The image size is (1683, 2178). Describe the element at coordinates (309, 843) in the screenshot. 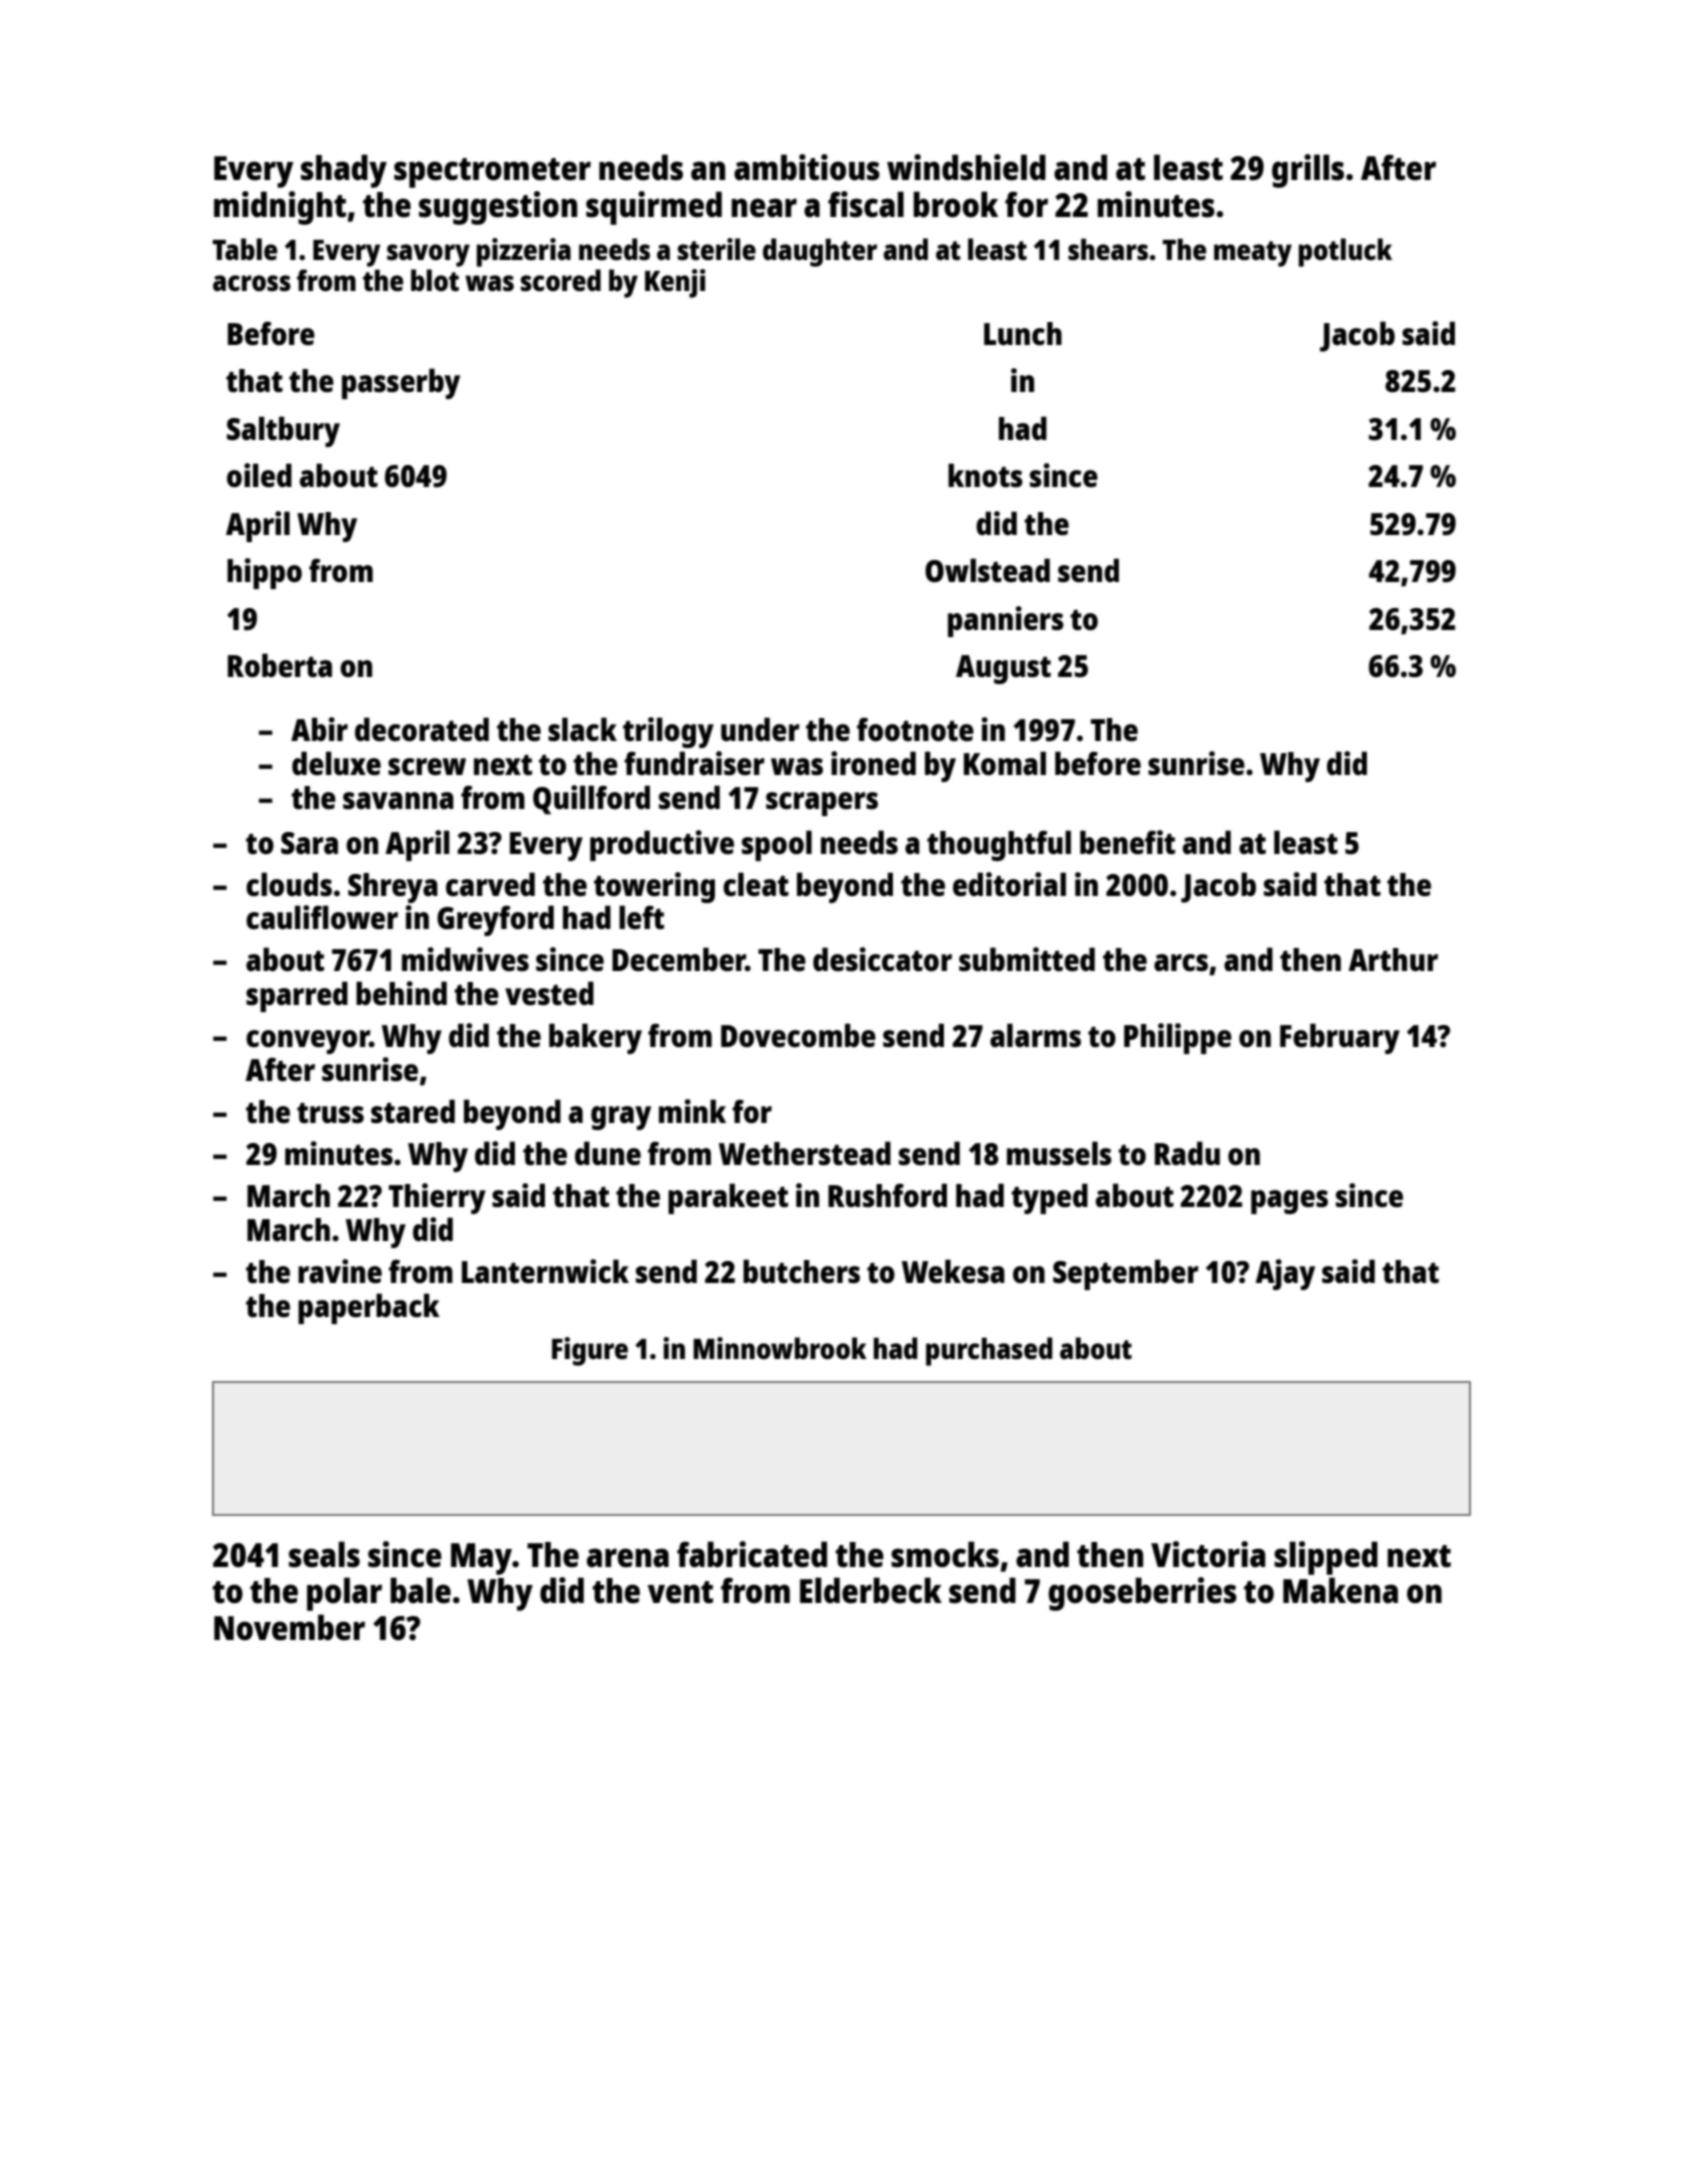

I see `Sara` at that location.
